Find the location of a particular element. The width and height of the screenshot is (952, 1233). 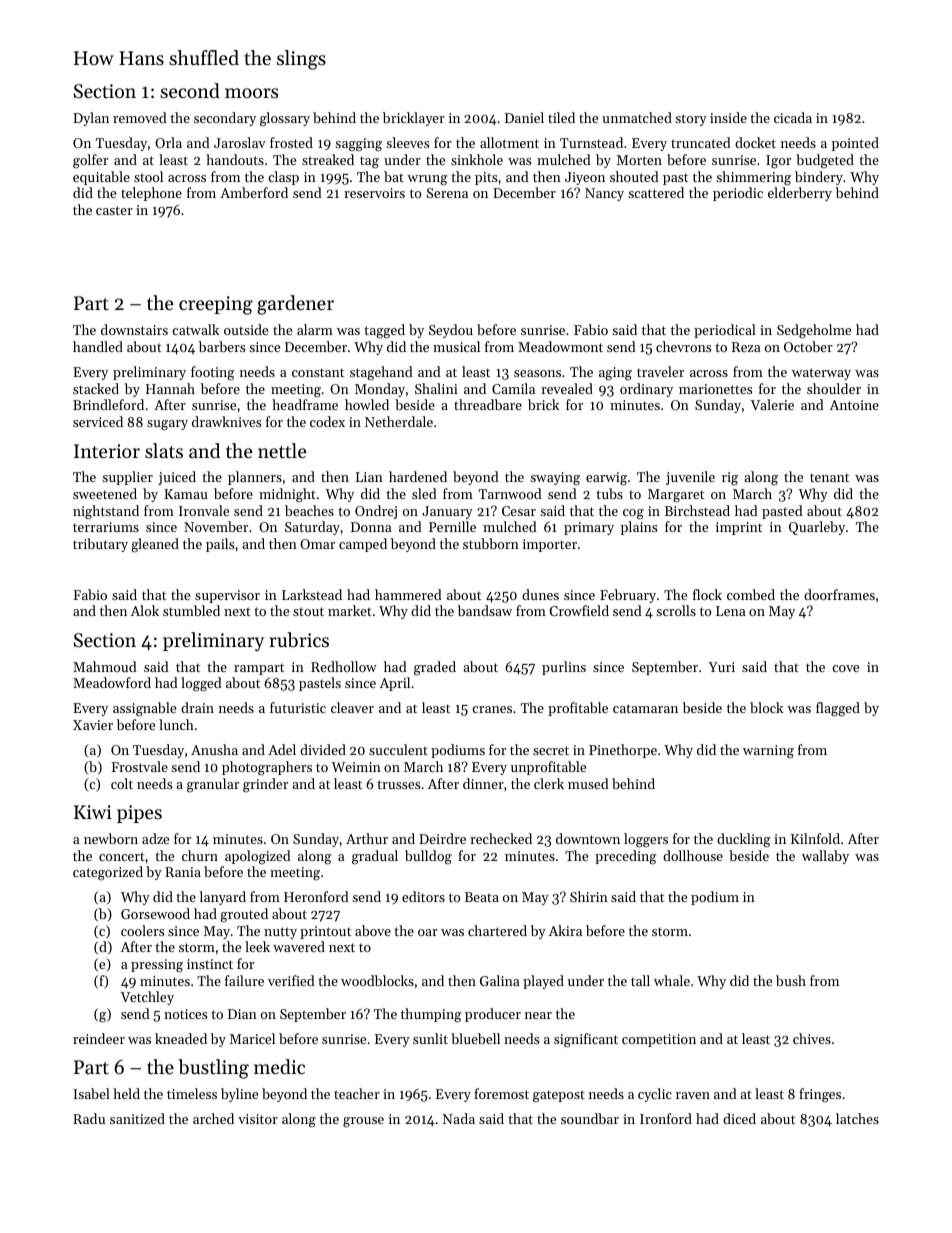

grouse is located at coordinates (363, 1122).
